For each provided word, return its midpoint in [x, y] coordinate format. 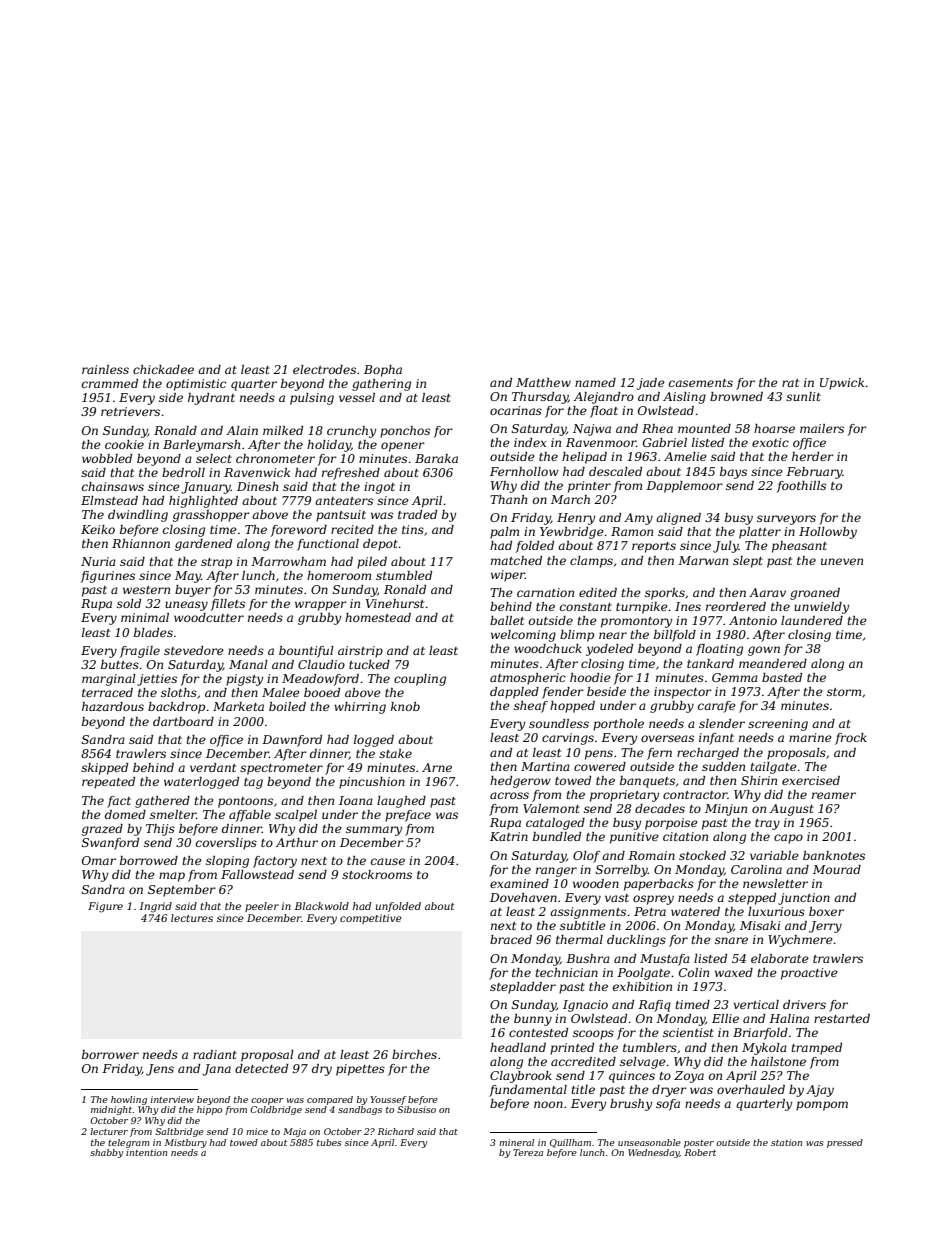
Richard [396, 1131]
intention [146, 1152]
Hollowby [828, 533]
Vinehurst [395, 603]
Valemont [551, 808]
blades [153, 632]
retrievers [130, 411]
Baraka [436, 458]
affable [250, 816]
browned [736, 396]
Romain [651, 855]
